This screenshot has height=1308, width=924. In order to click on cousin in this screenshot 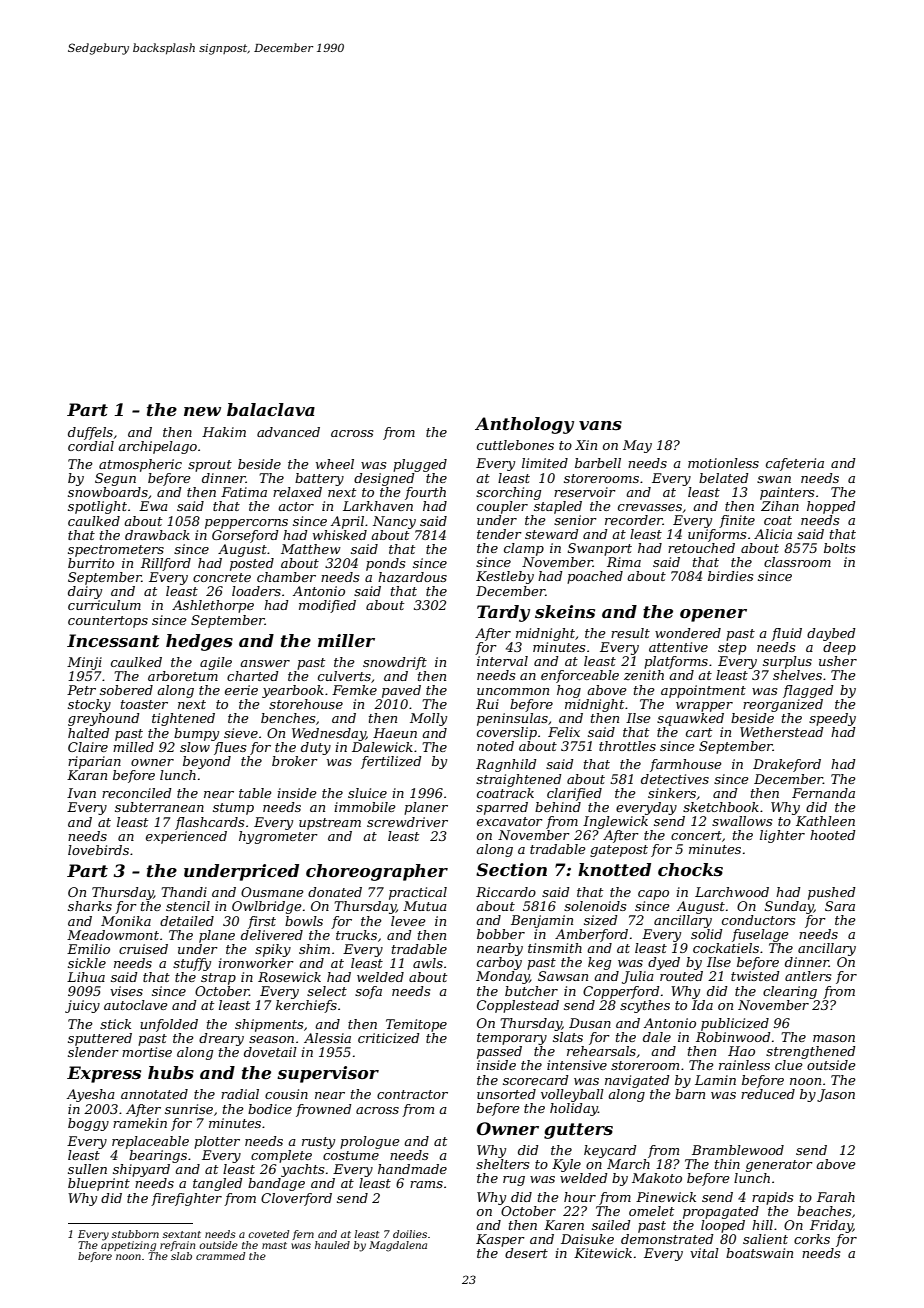, I will do `click(286, 1094)`.
